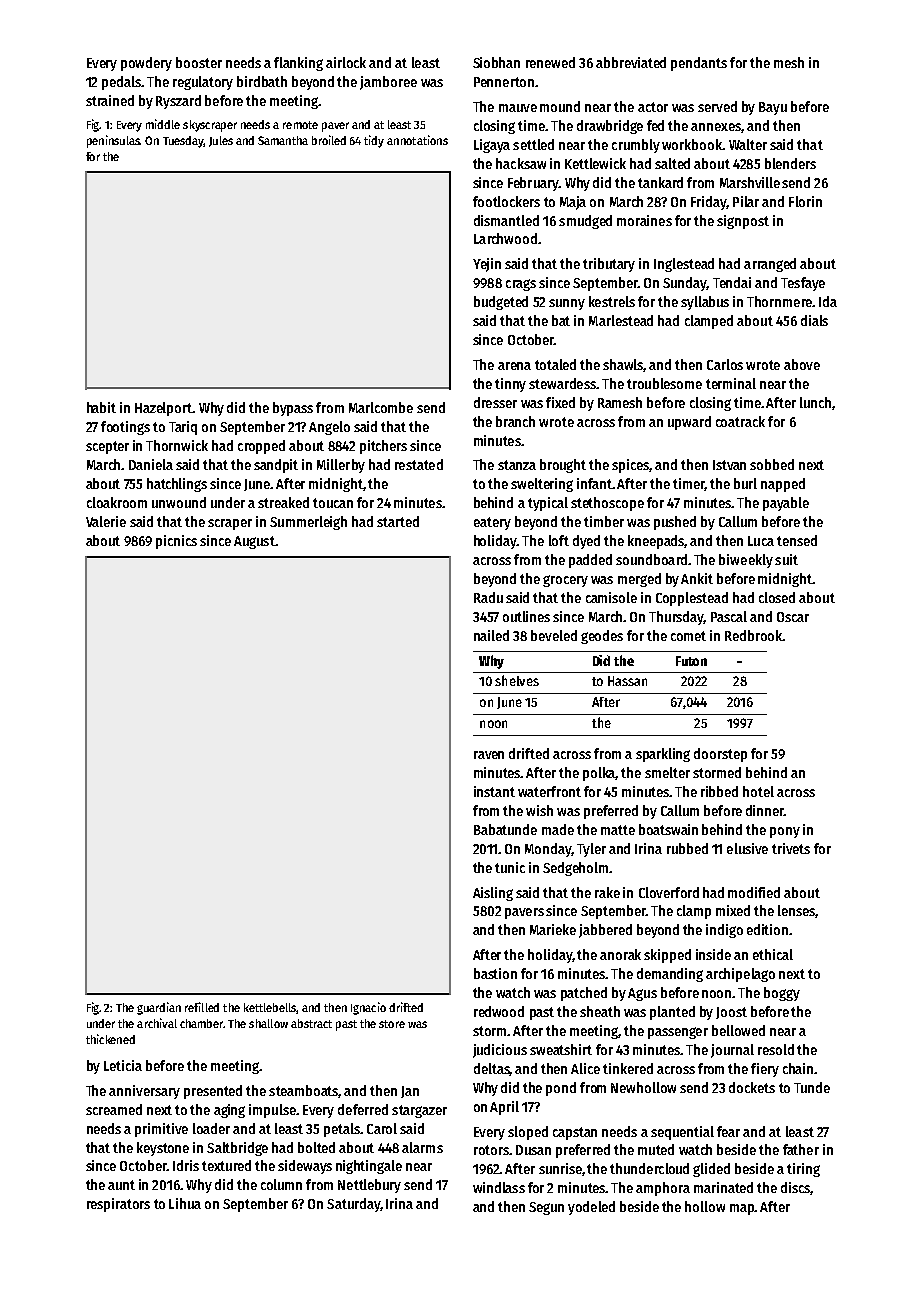 The width and height of the screenshot is (924, 1308). What do you see at coordinates (785, 832) in the screenshot?
I see `pony` at bounding box center [785, 832].
